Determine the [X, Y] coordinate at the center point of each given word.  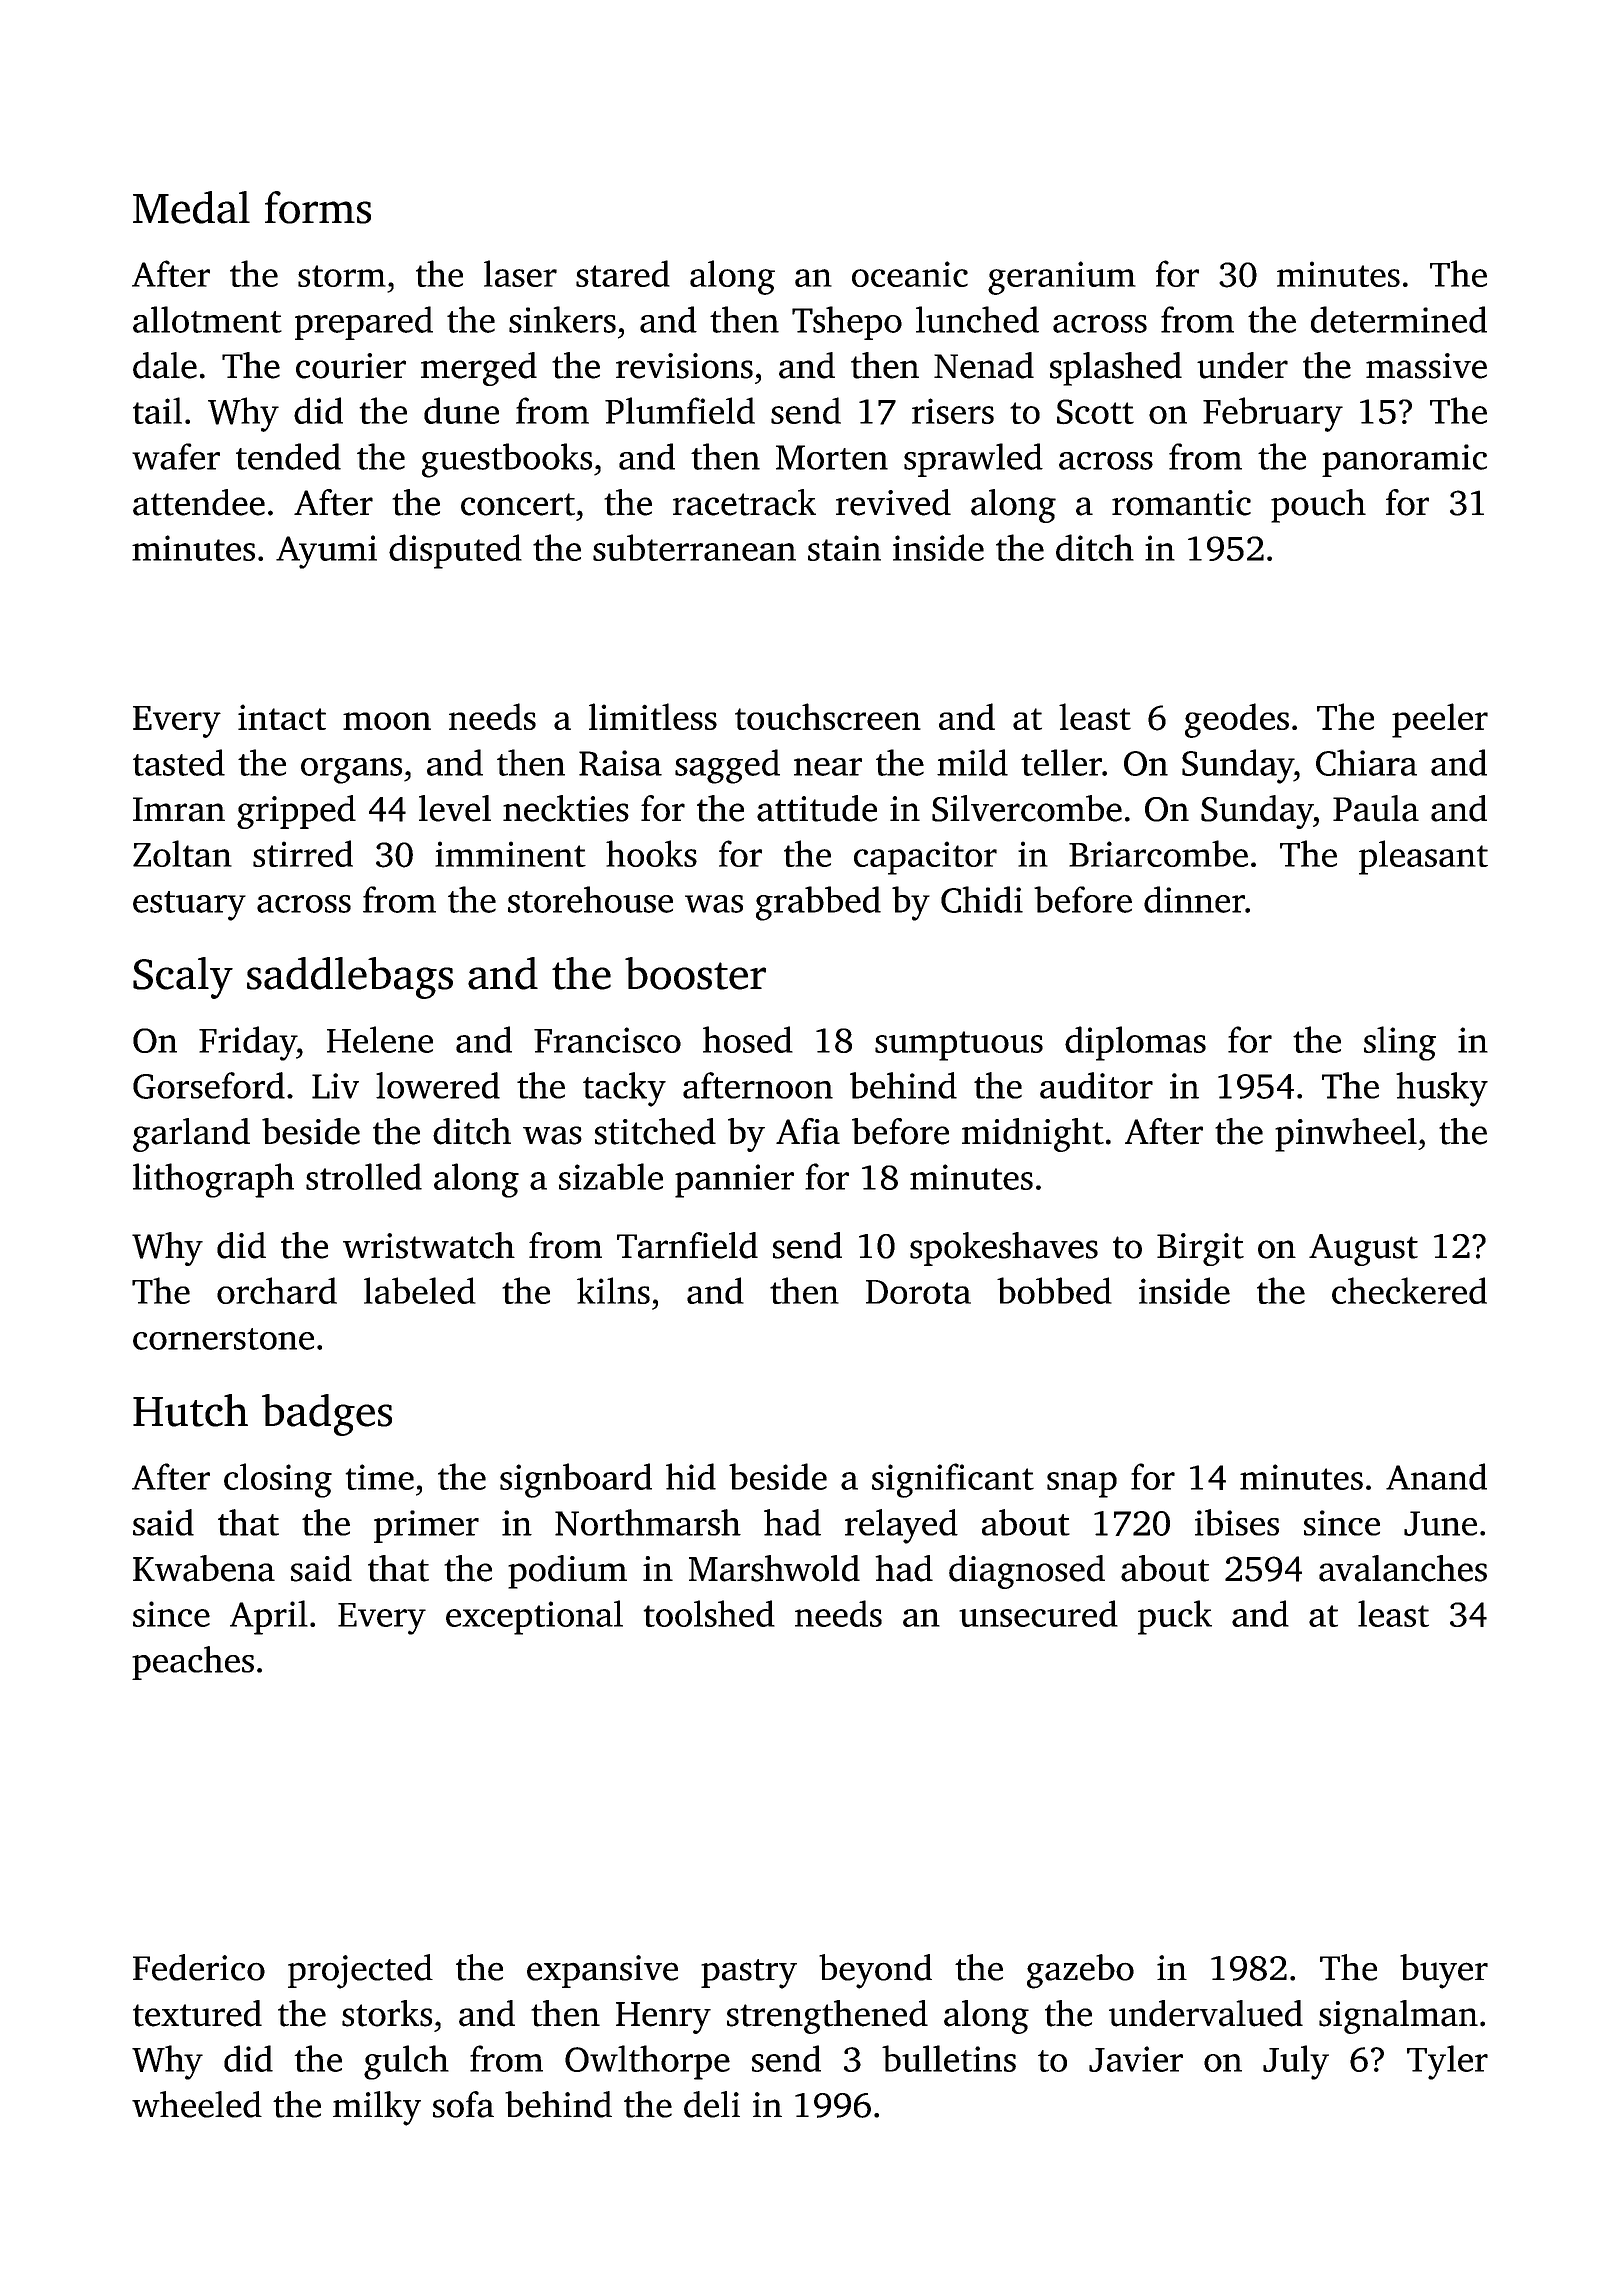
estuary [189, 906]
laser [520, 273]
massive [1426, 366]
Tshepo [847, 323]
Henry [663, 2018]
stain [844, 548]
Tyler [1447, 2062]
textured [197, 2013]
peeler [1440, 720]
